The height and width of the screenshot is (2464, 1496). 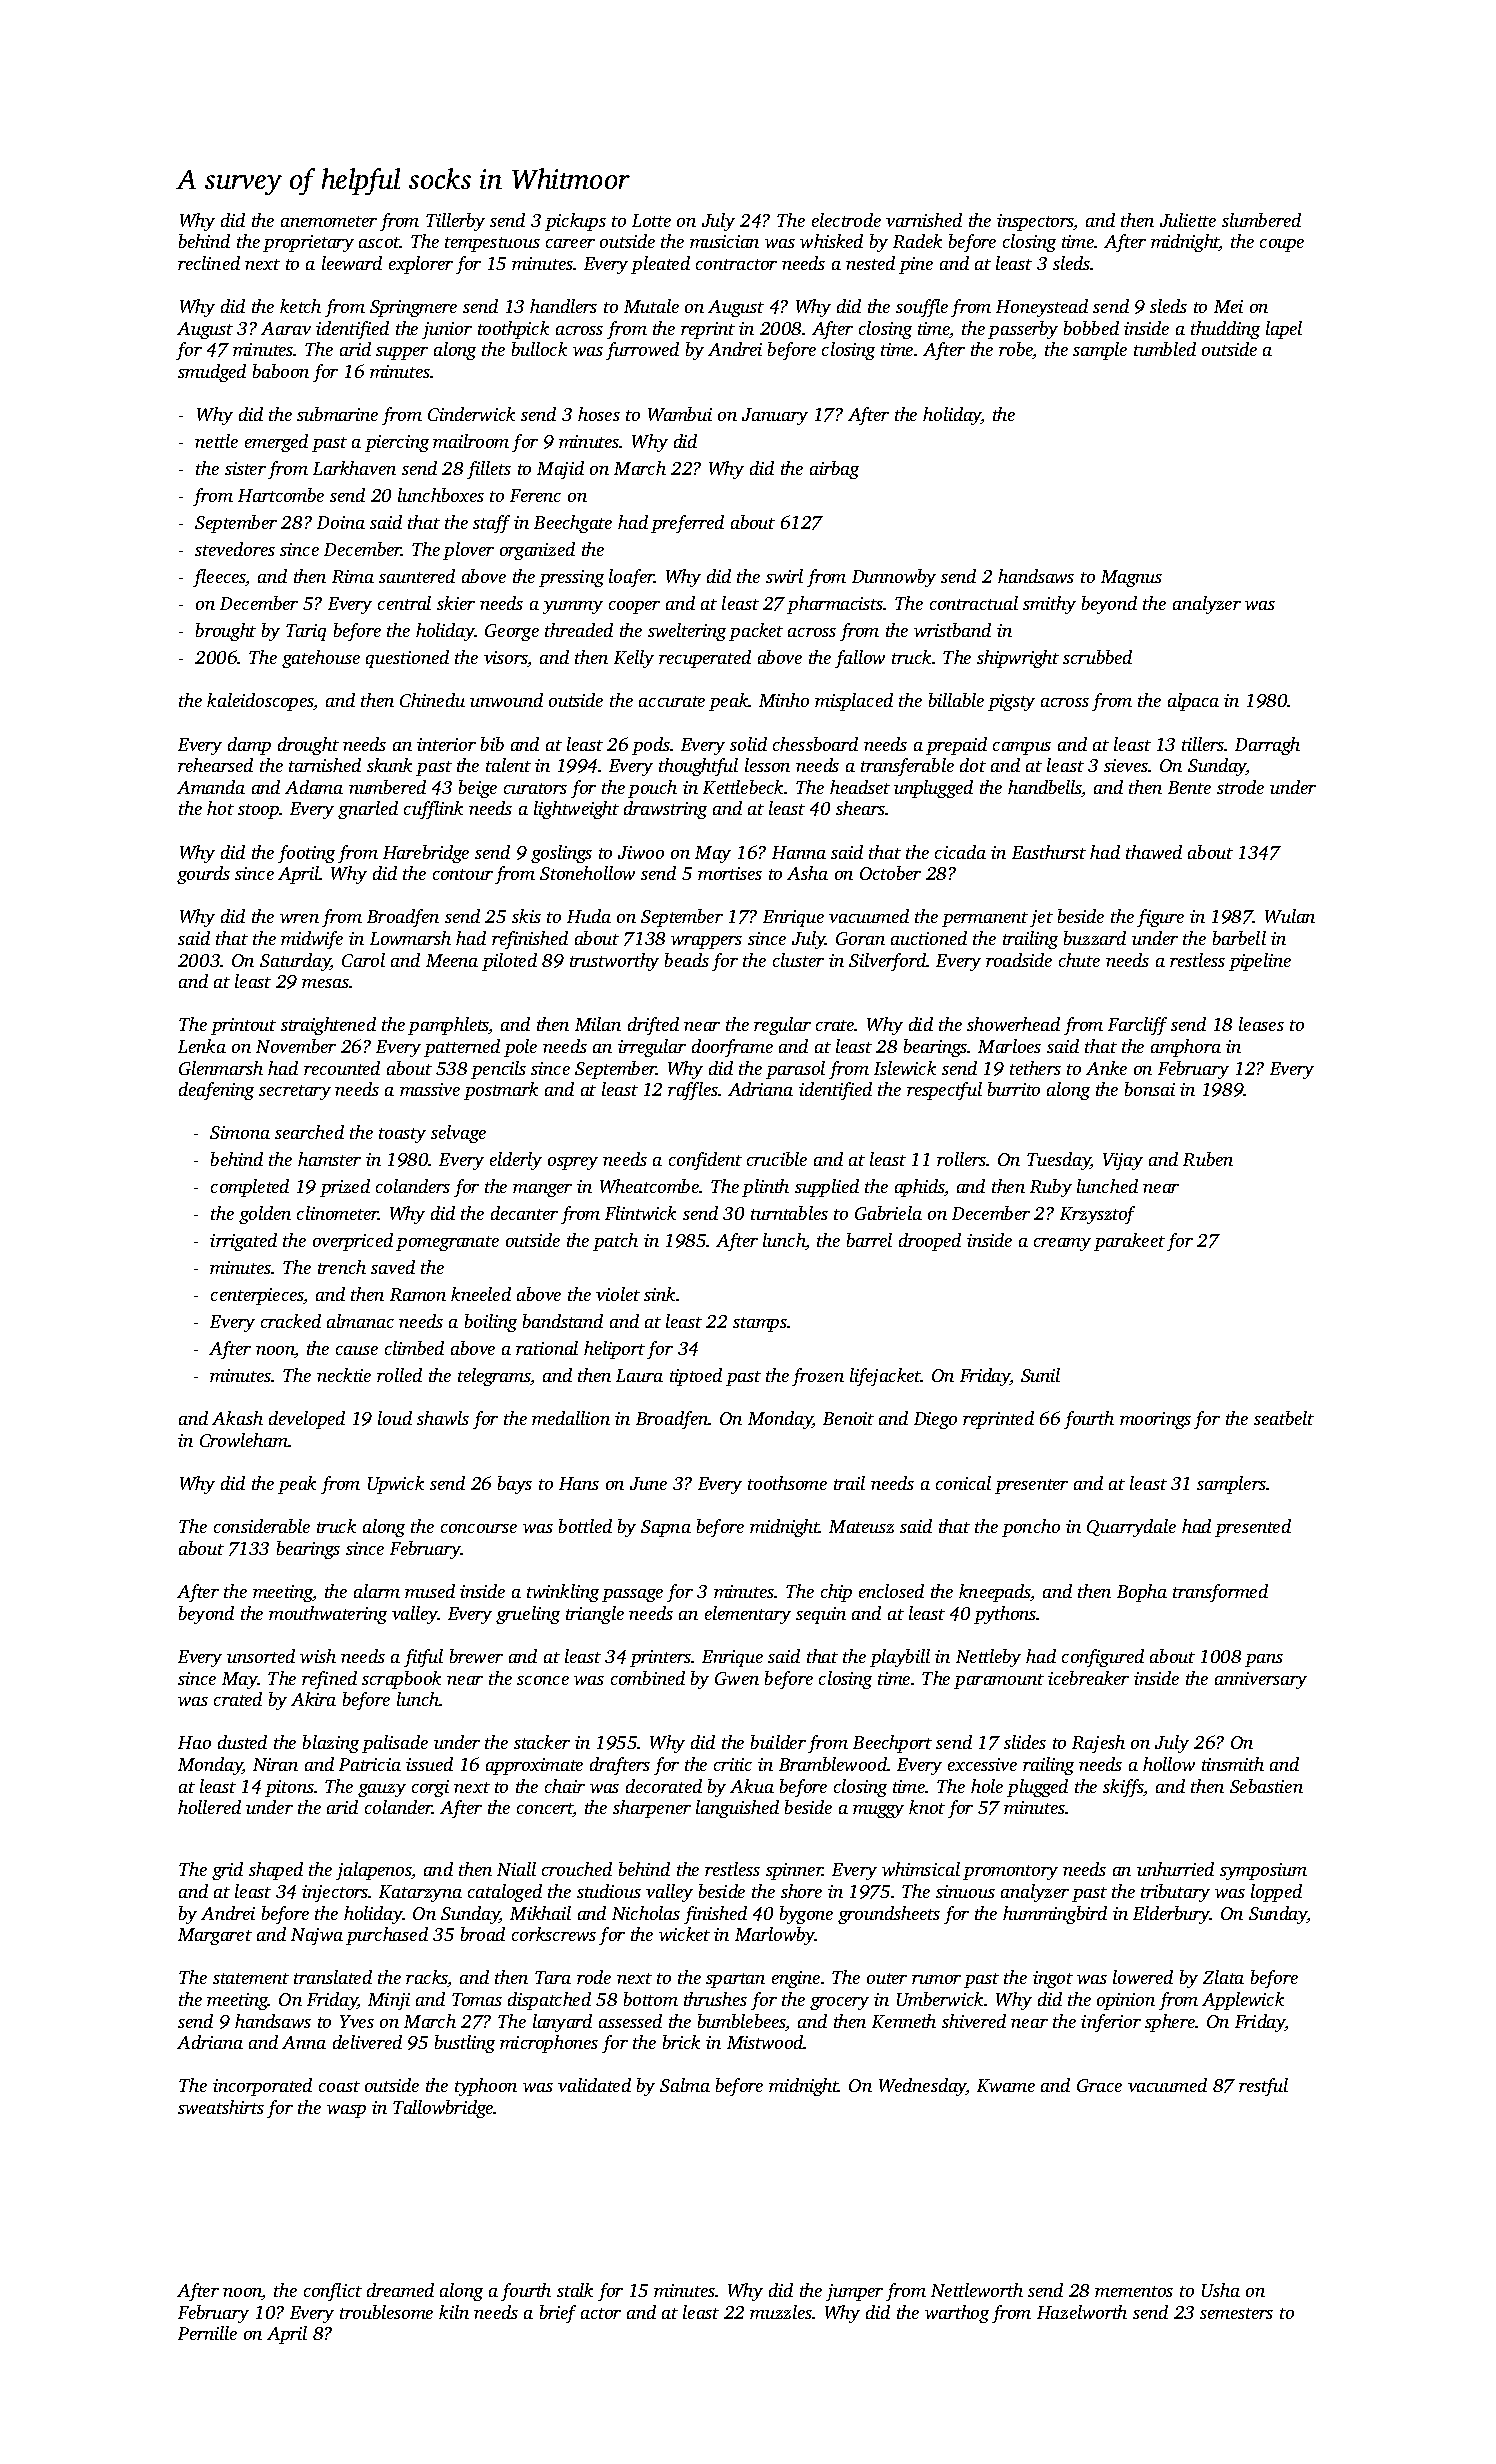 I want to click on Islewick, so click(x=905, y=1068).
